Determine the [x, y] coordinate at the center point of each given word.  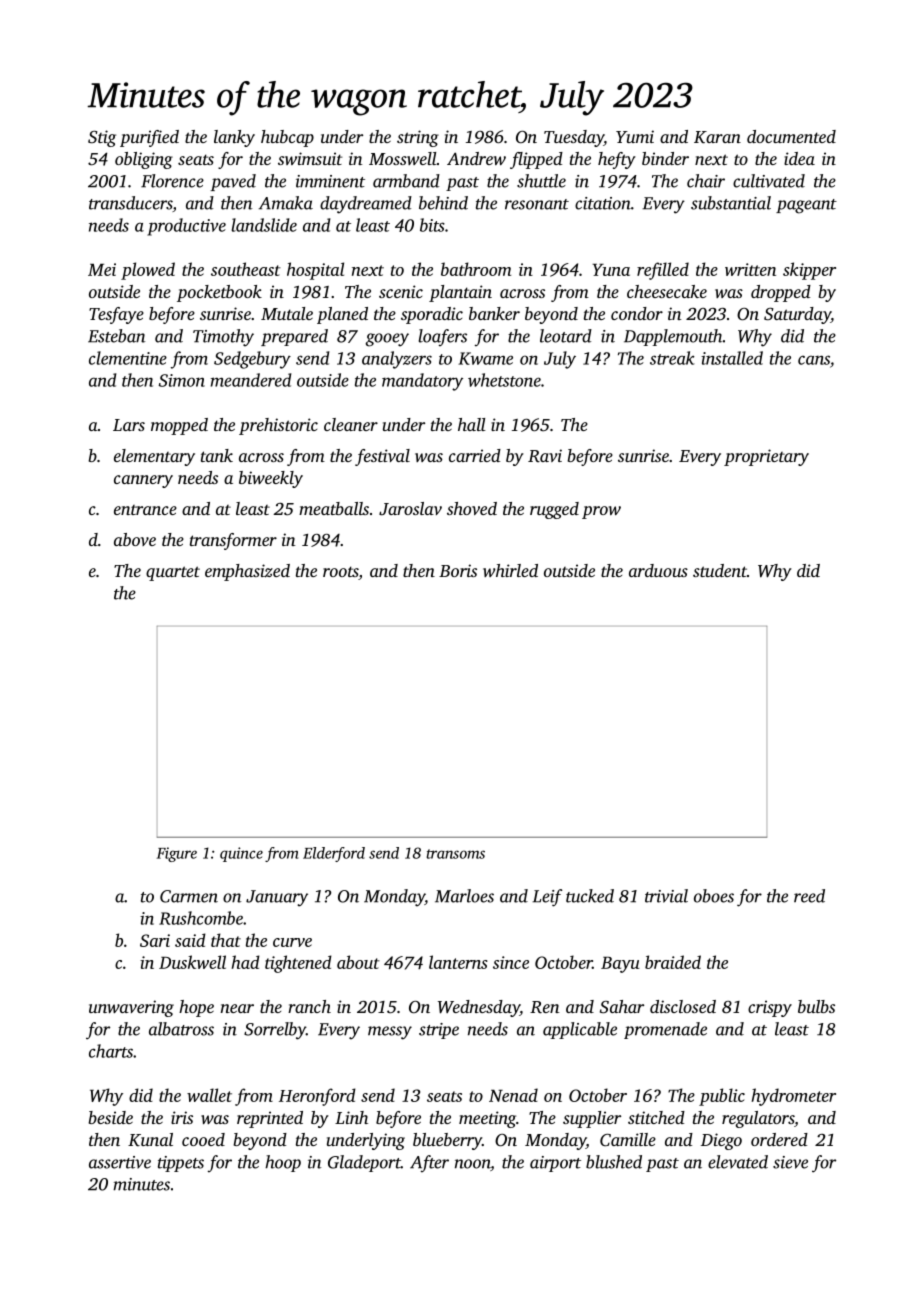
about [358, 962]
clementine [128, 358]
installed [732, 358]
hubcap [287, 138]
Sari [155, 940]
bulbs [816, 1006]
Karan [717, 137]
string [418, 138]
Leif [547, 898]
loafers [443, 337]
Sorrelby [275, 1031]
